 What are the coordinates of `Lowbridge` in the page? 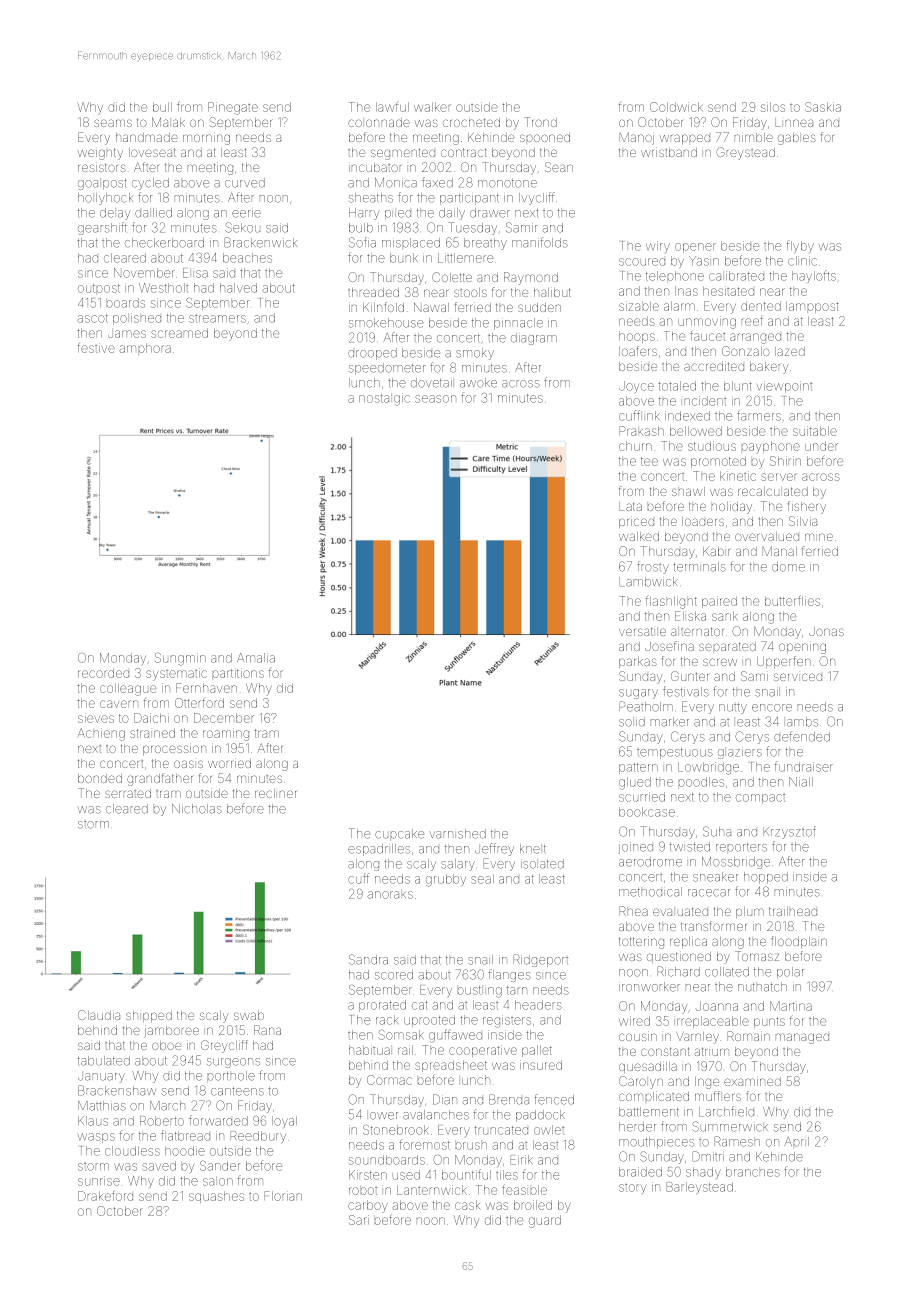 It's located at (708, 768).
